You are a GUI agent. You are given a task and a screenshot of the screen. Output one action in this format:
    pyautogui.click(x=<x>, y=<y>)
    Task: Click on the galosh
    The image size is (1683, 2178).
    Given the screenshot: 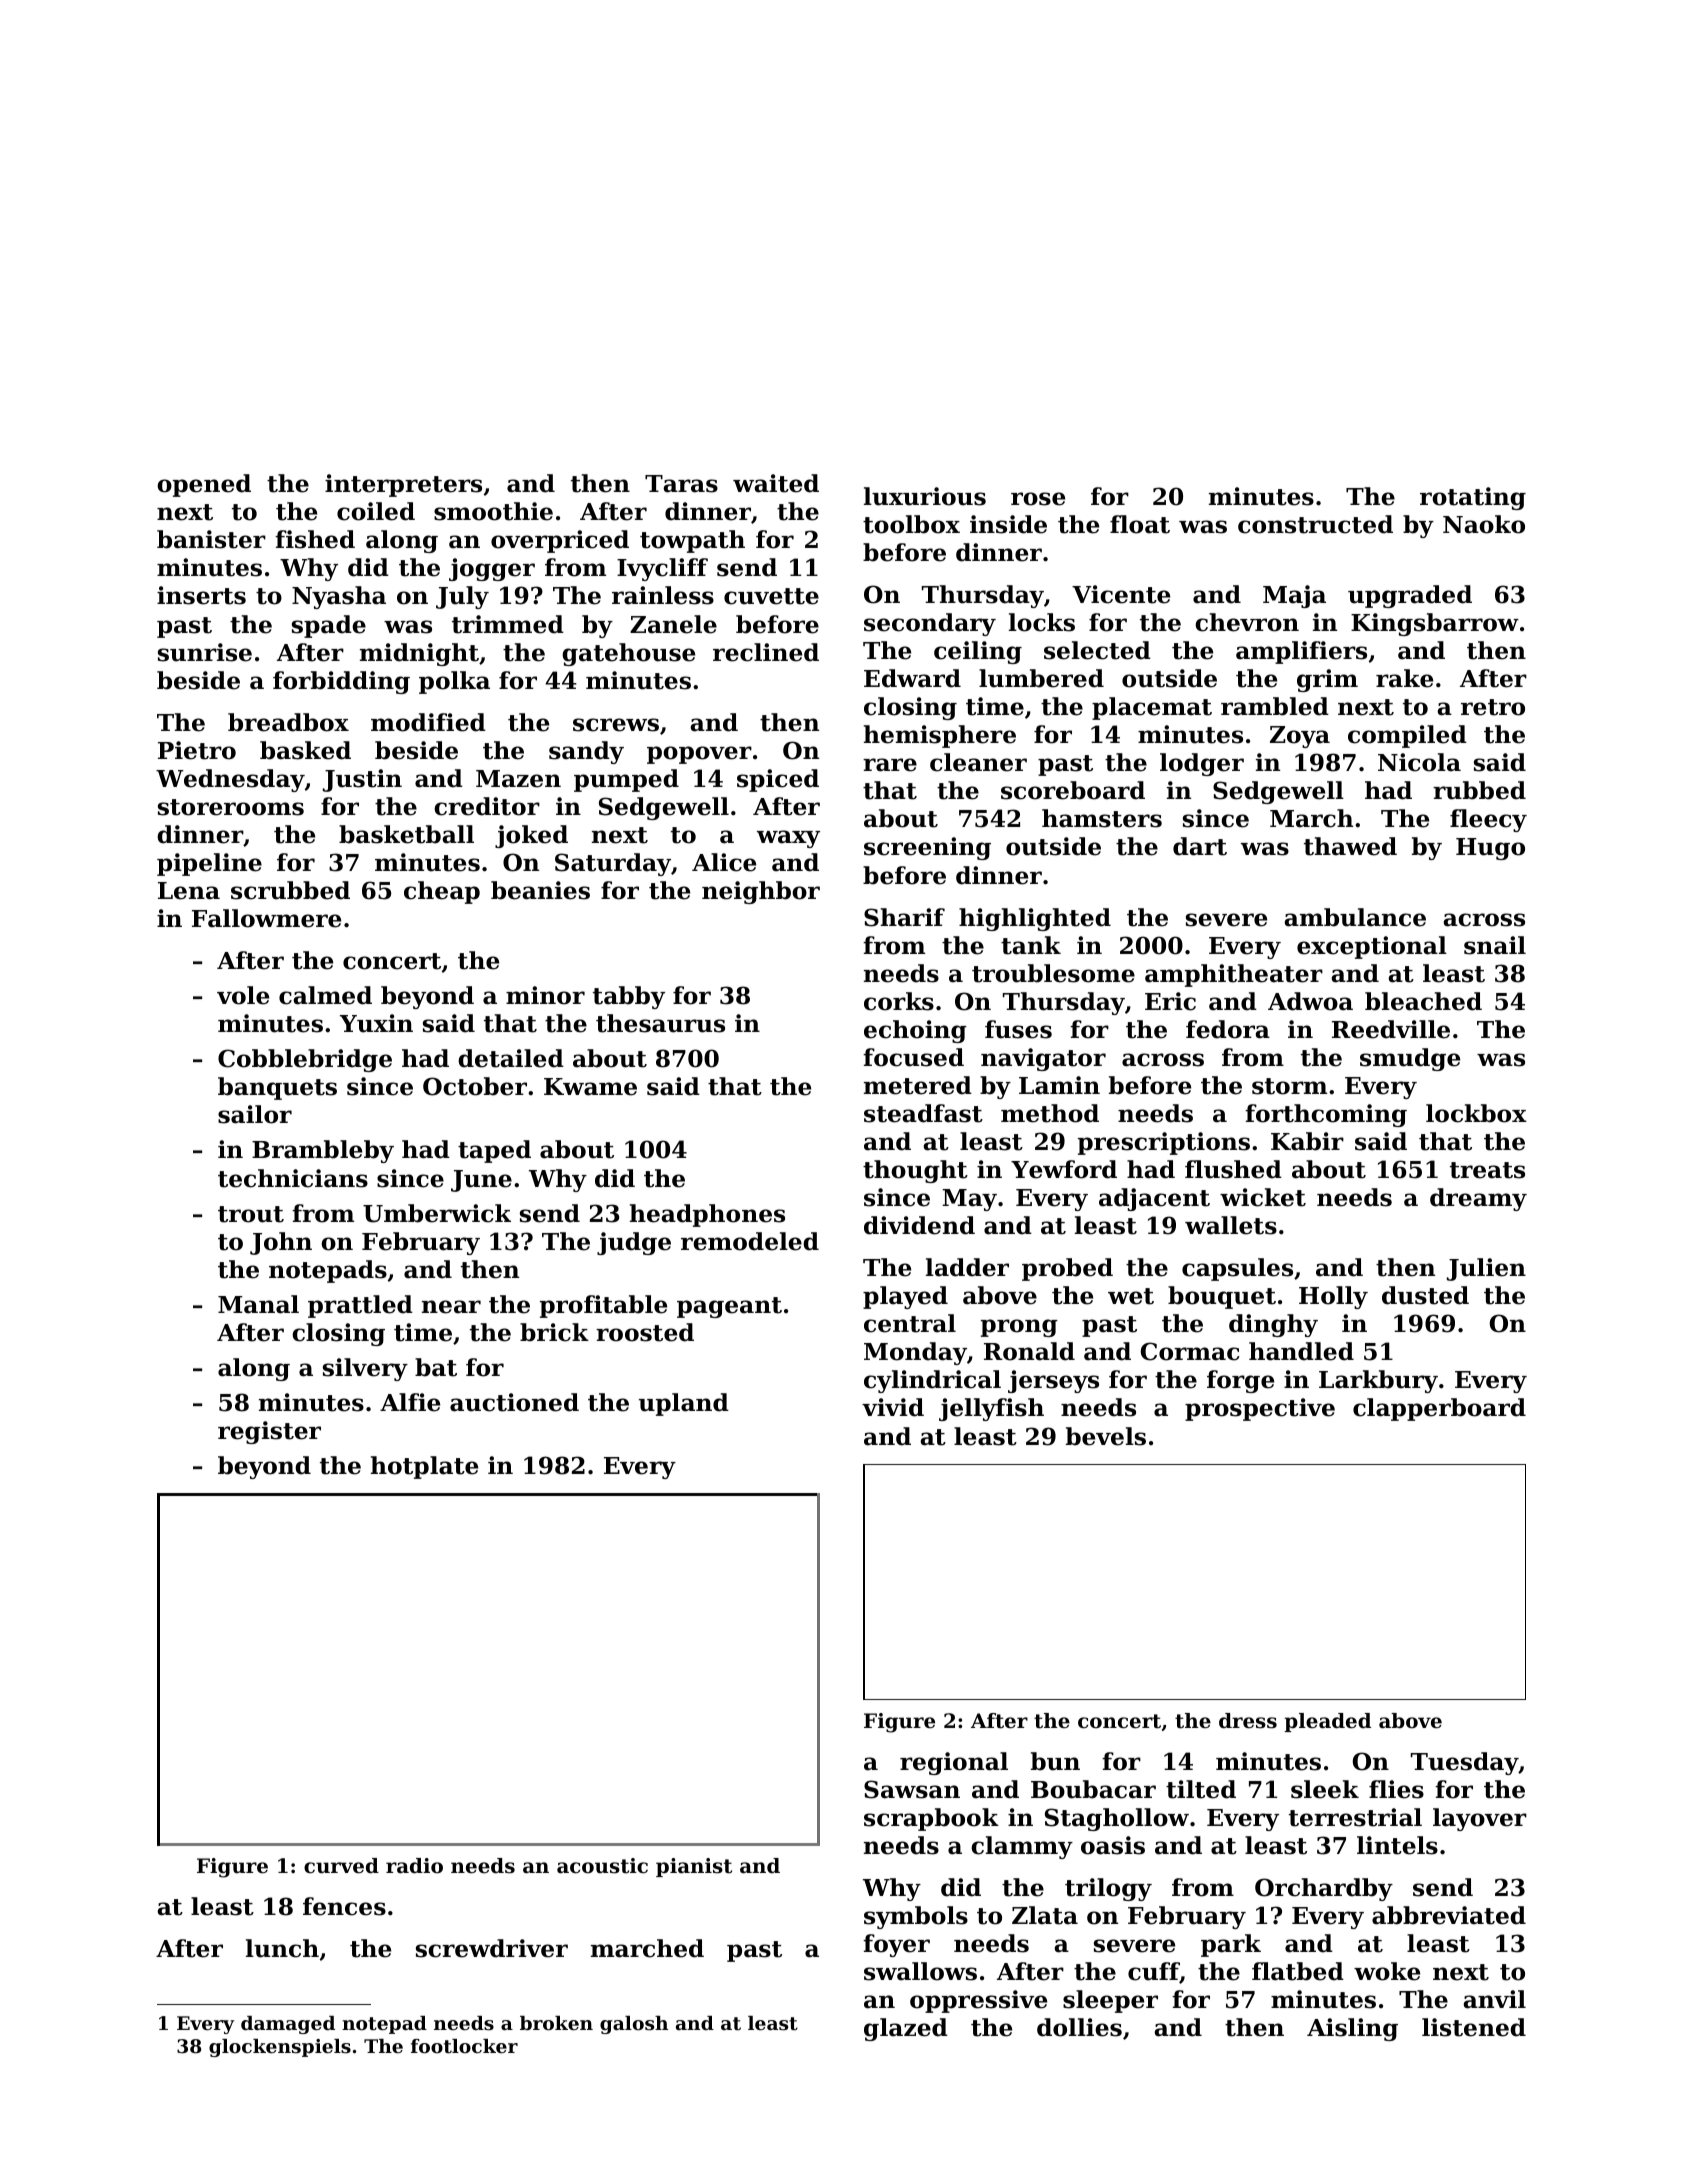 What is the action you would take?
    pyautogui.click(x=634, y=2025)
